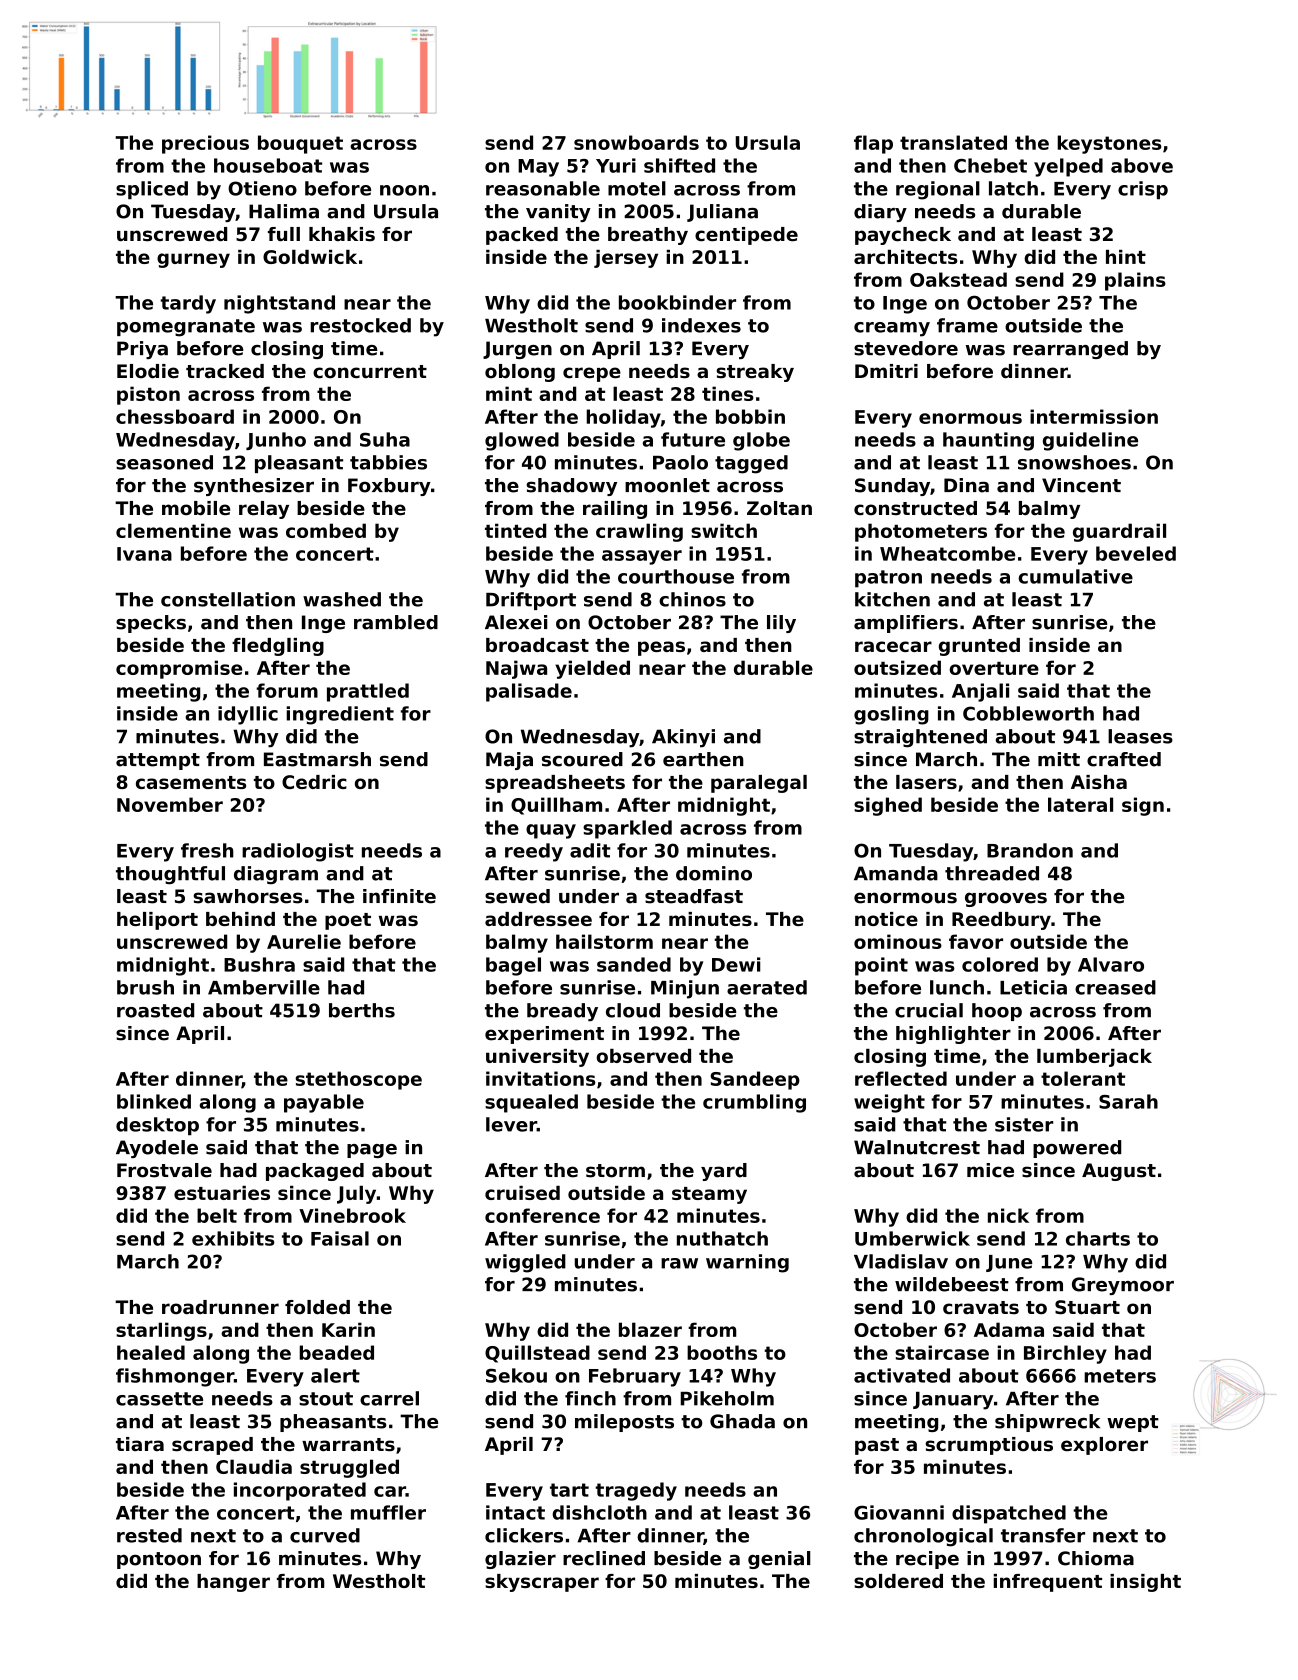  Describe the element at coordinates (516, 1375) in the screenshot. I see `Sekou` at that location.
